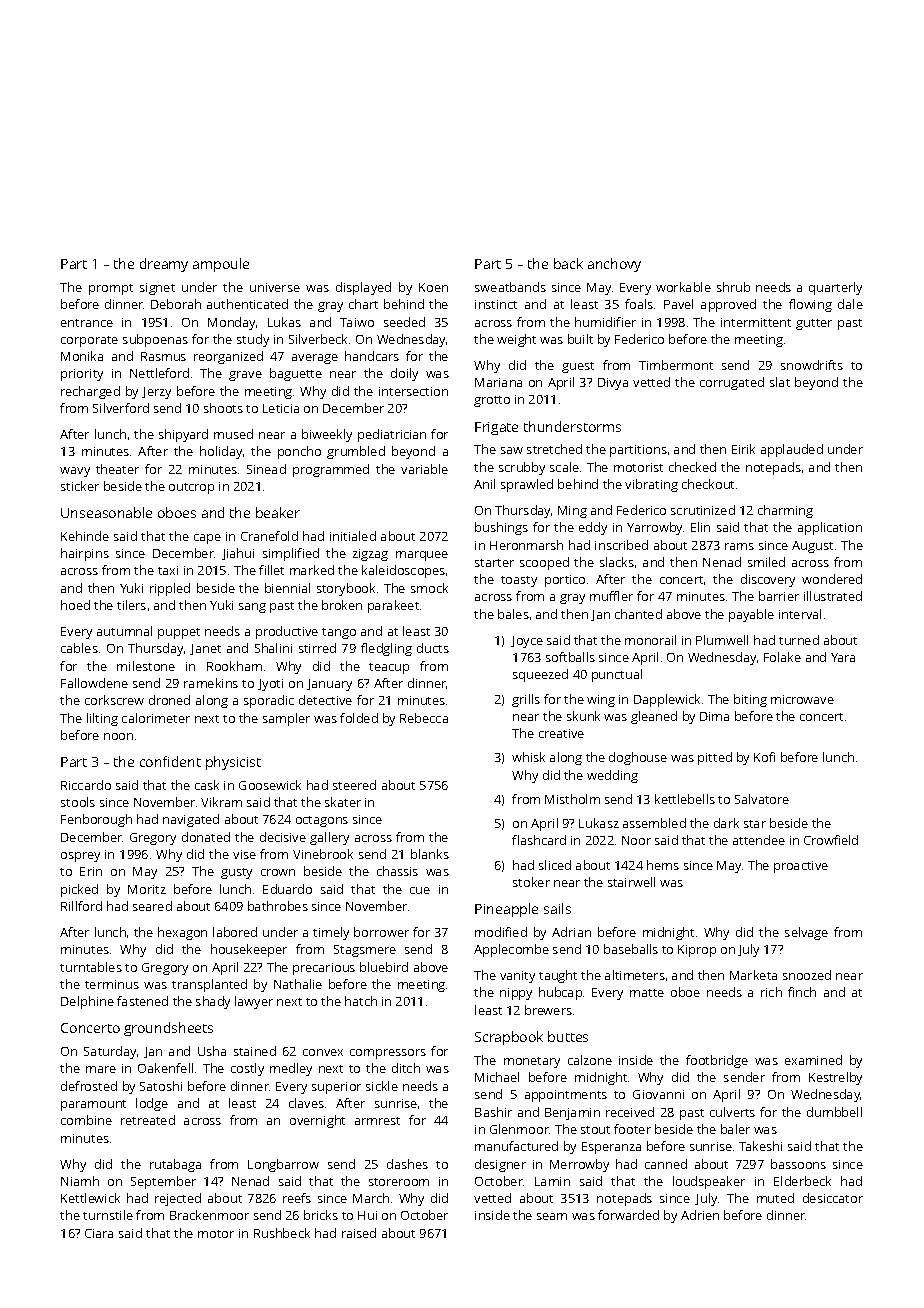 This screenshot has height=1308, width=924. What do you see at coordinates (79, 648) in the screenshot?
I see `cables` at bounding box center [79, 648].
